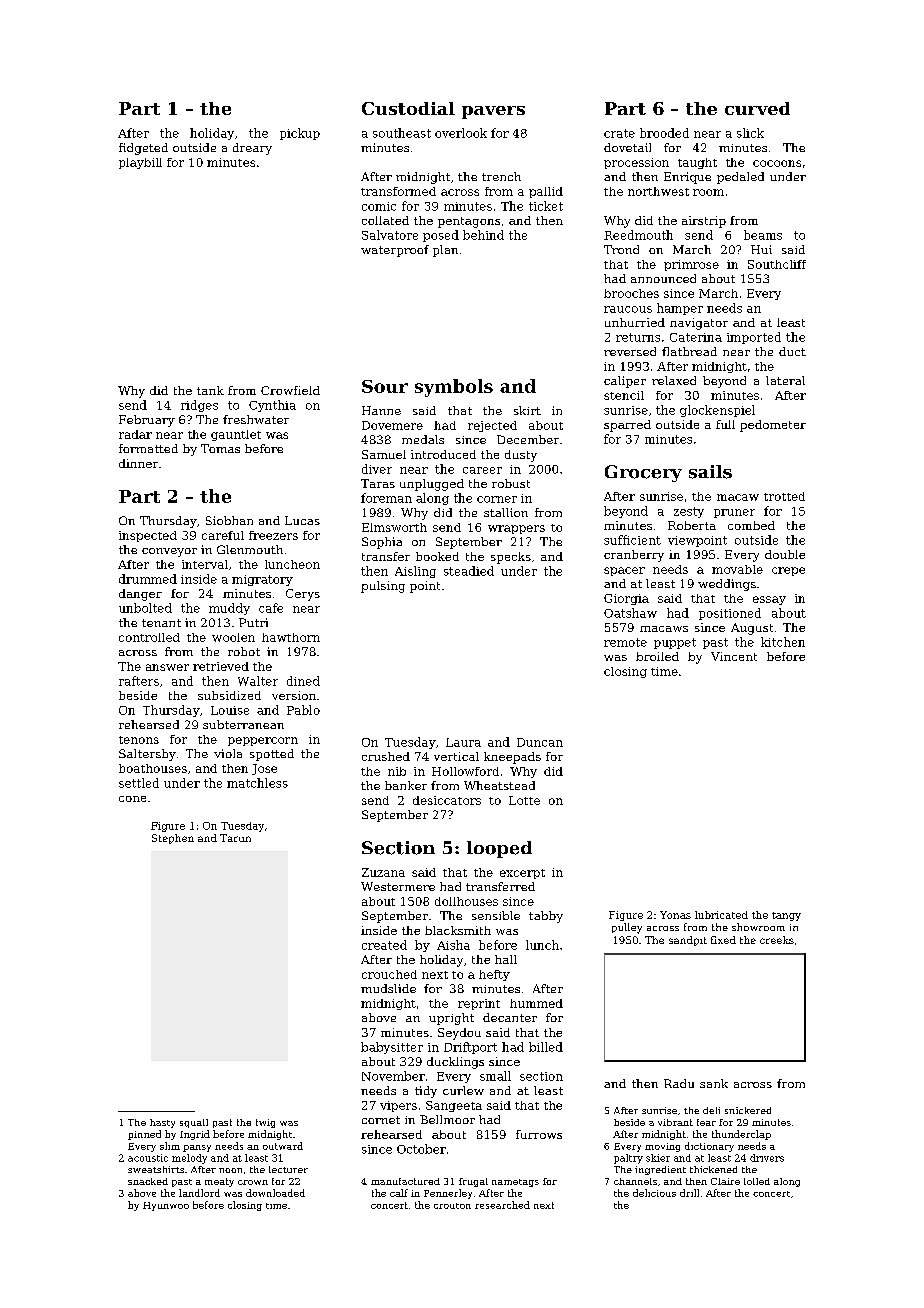 Image resolution: width=924 pixels, height=1308 pixels. I want to click on fidgeted, so click(143, 149).
